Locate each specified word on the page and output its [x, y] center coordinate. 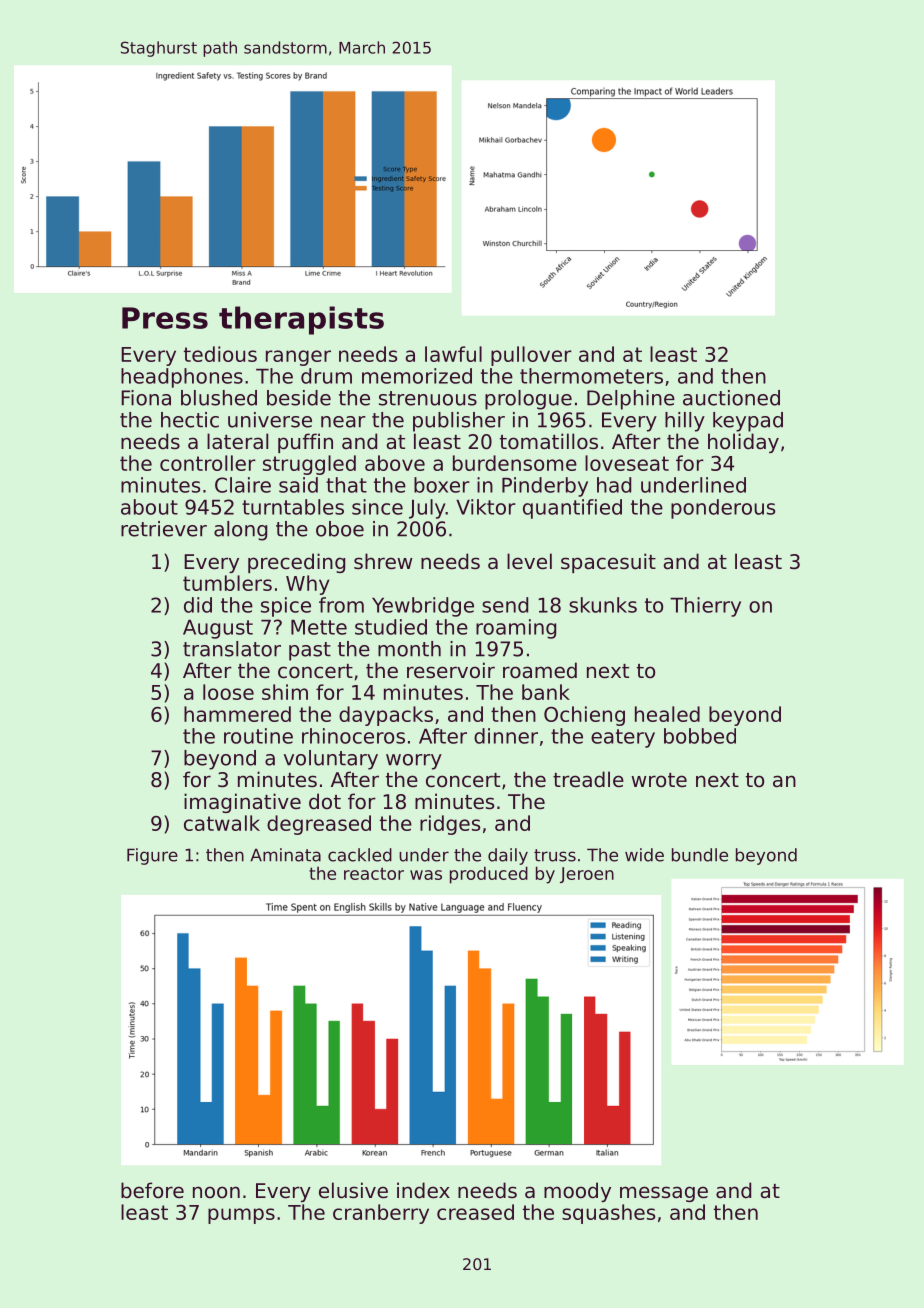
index [423, 1190]
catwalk [222, 823]
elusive [353, 1190]
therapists [301, 320]
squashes [608, 1214]
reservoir [451, 670]
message [664, 1194]
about [149, 507]
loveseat [627, 463]
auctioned [731, 398]
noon [216, 1192]
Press [165, 318]
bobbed [700, 736]
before [152, 1190]
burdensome [515, 463]
